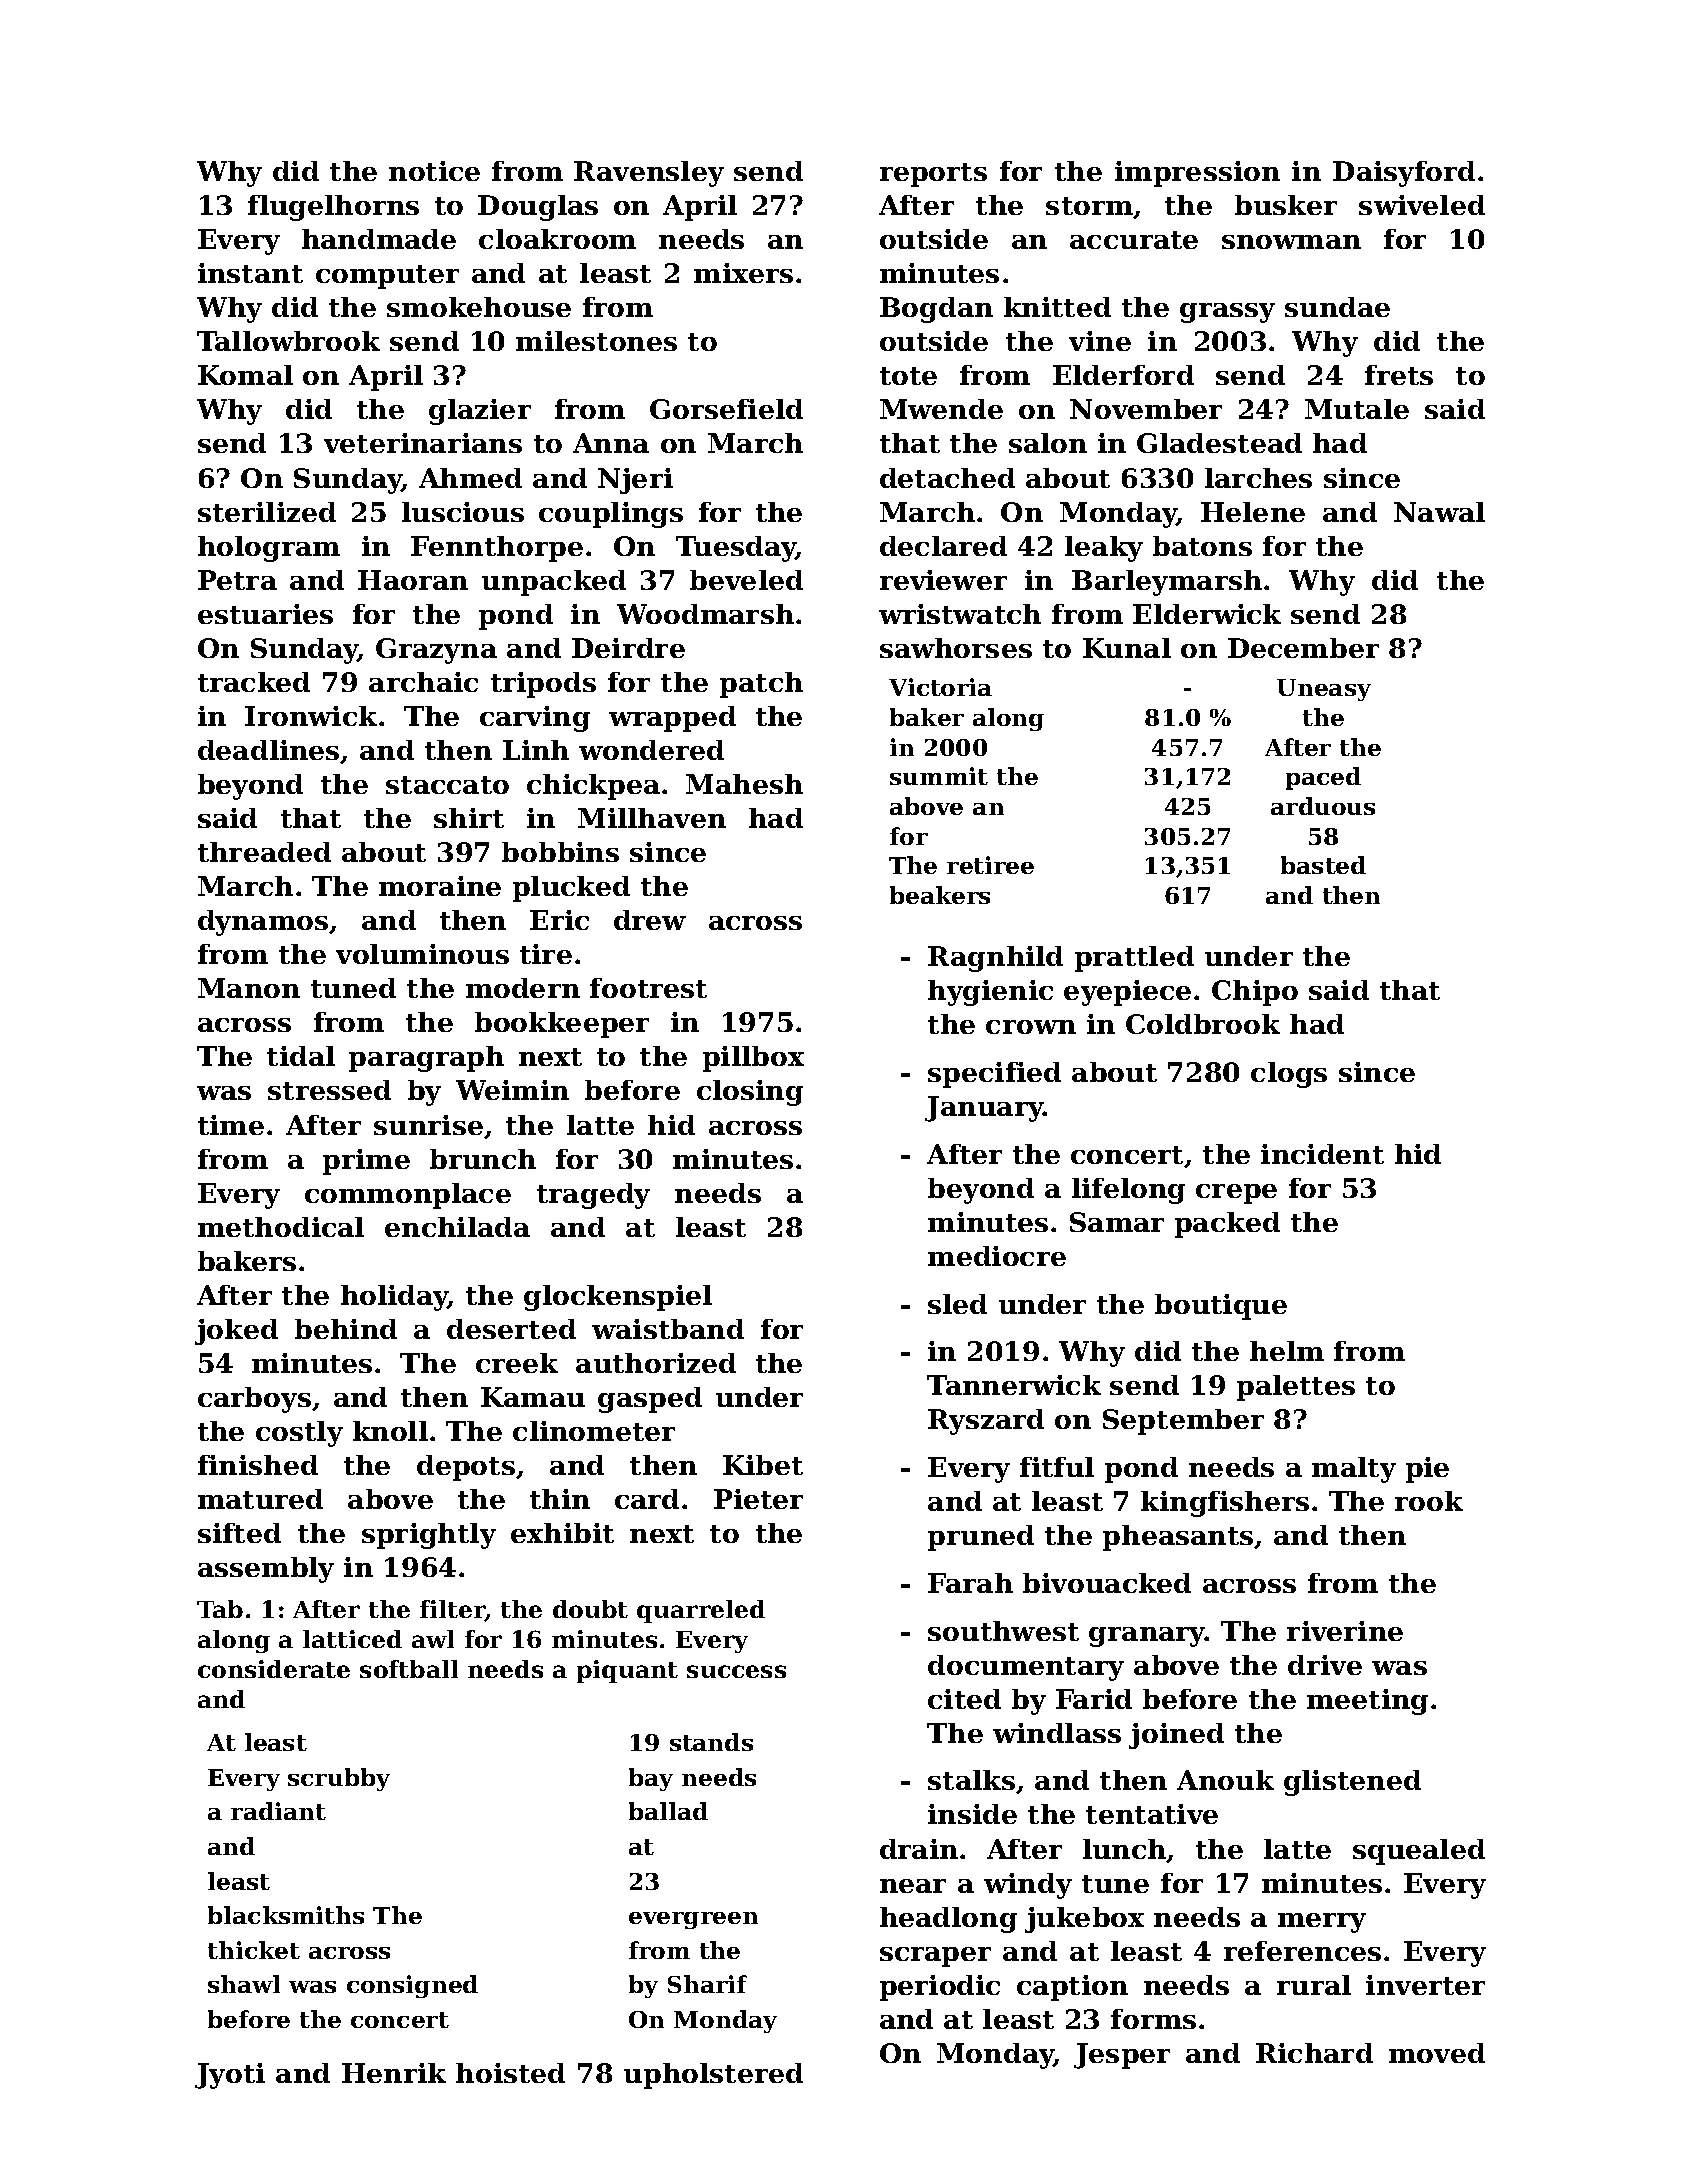 This screenshot has width=1683, height=2178. Describe the element at coordinates (510, 2073) in the screenshot. I see `hoisted` at that location.
